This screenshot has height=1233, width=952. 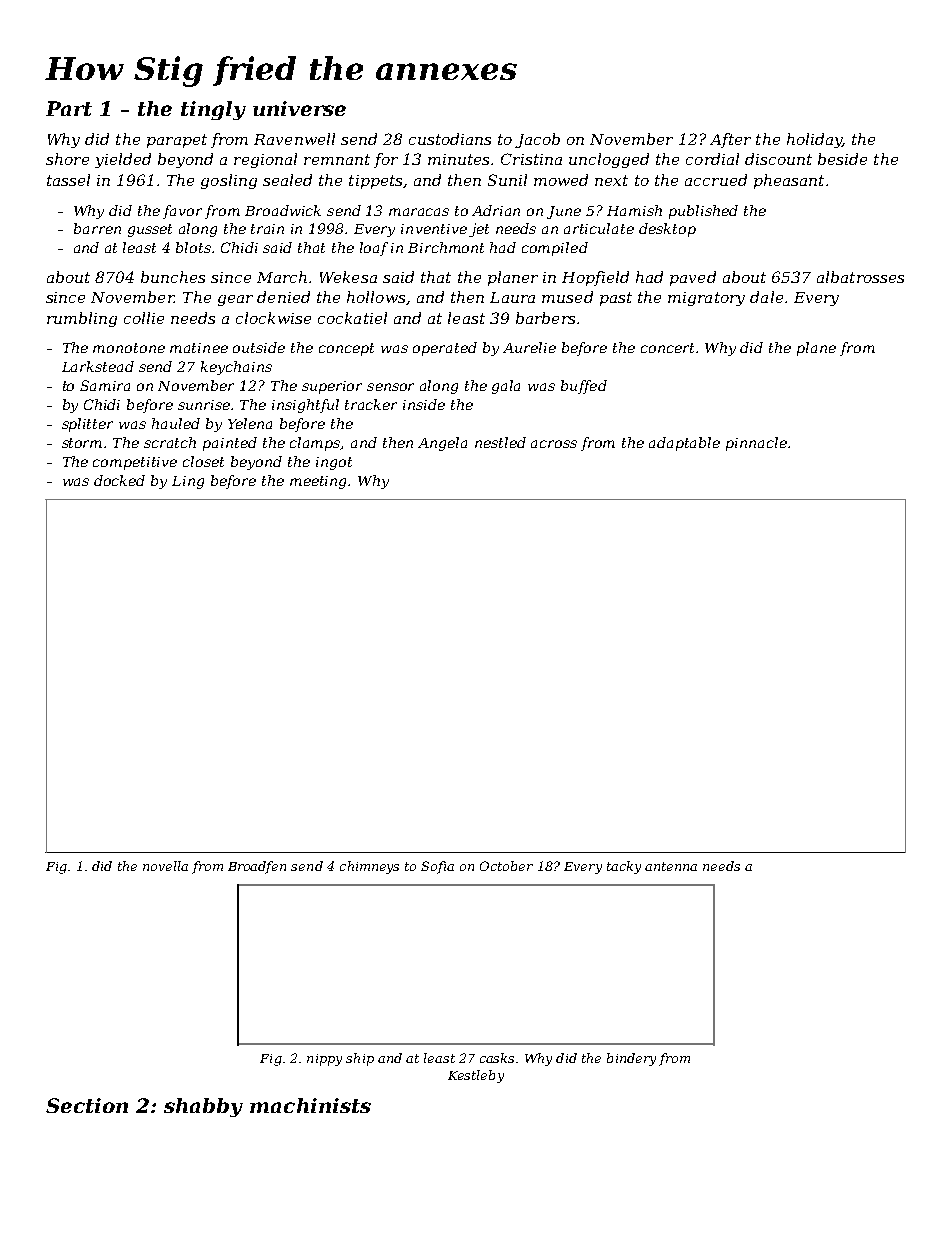 What do you see at coordinates (119, 480) in the screenshot?
I see `docked` at bounding box center [119, 480].
